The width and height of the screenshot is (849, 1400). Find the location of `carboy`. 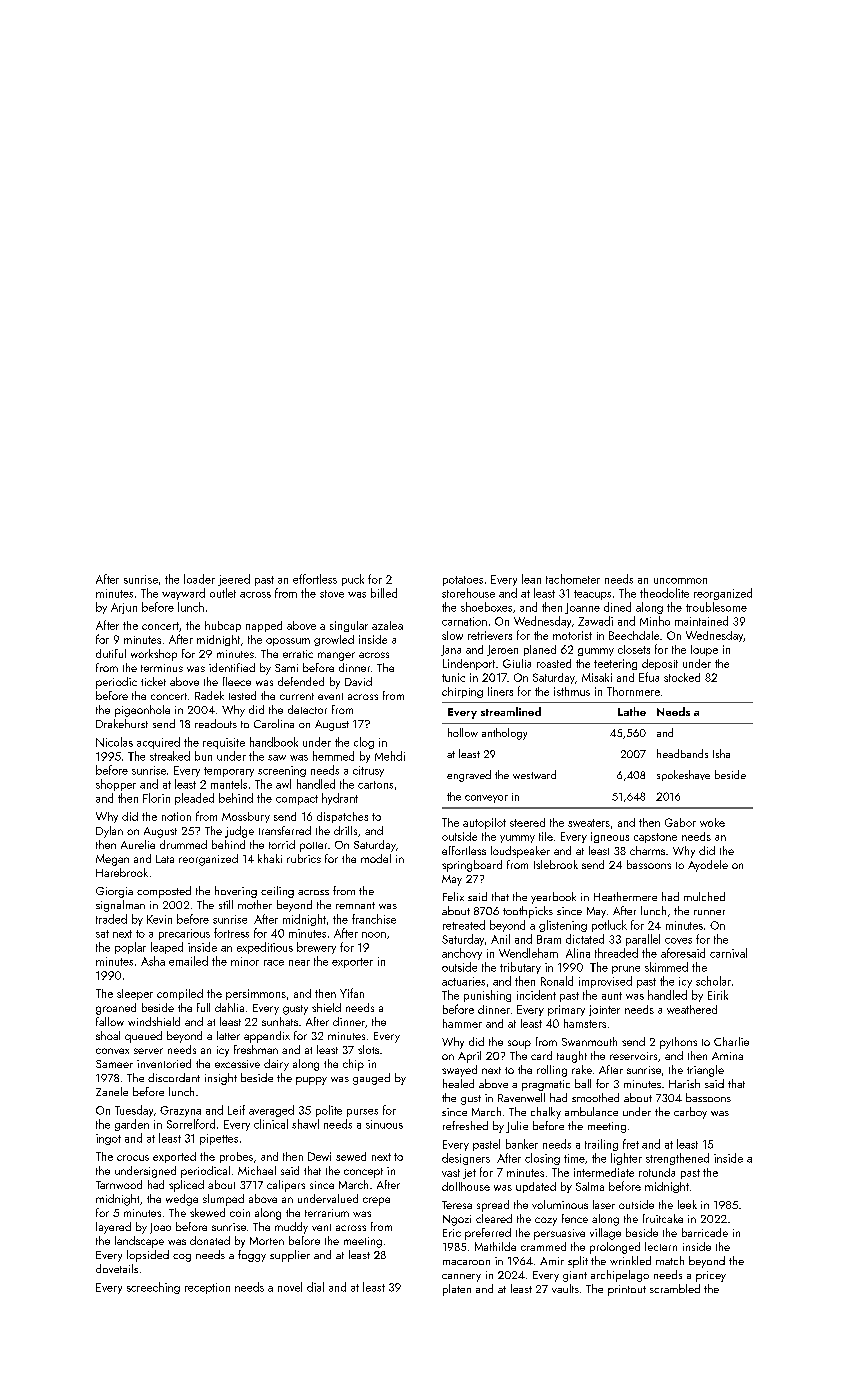

carboy is located at coordinates (690, 1113).
